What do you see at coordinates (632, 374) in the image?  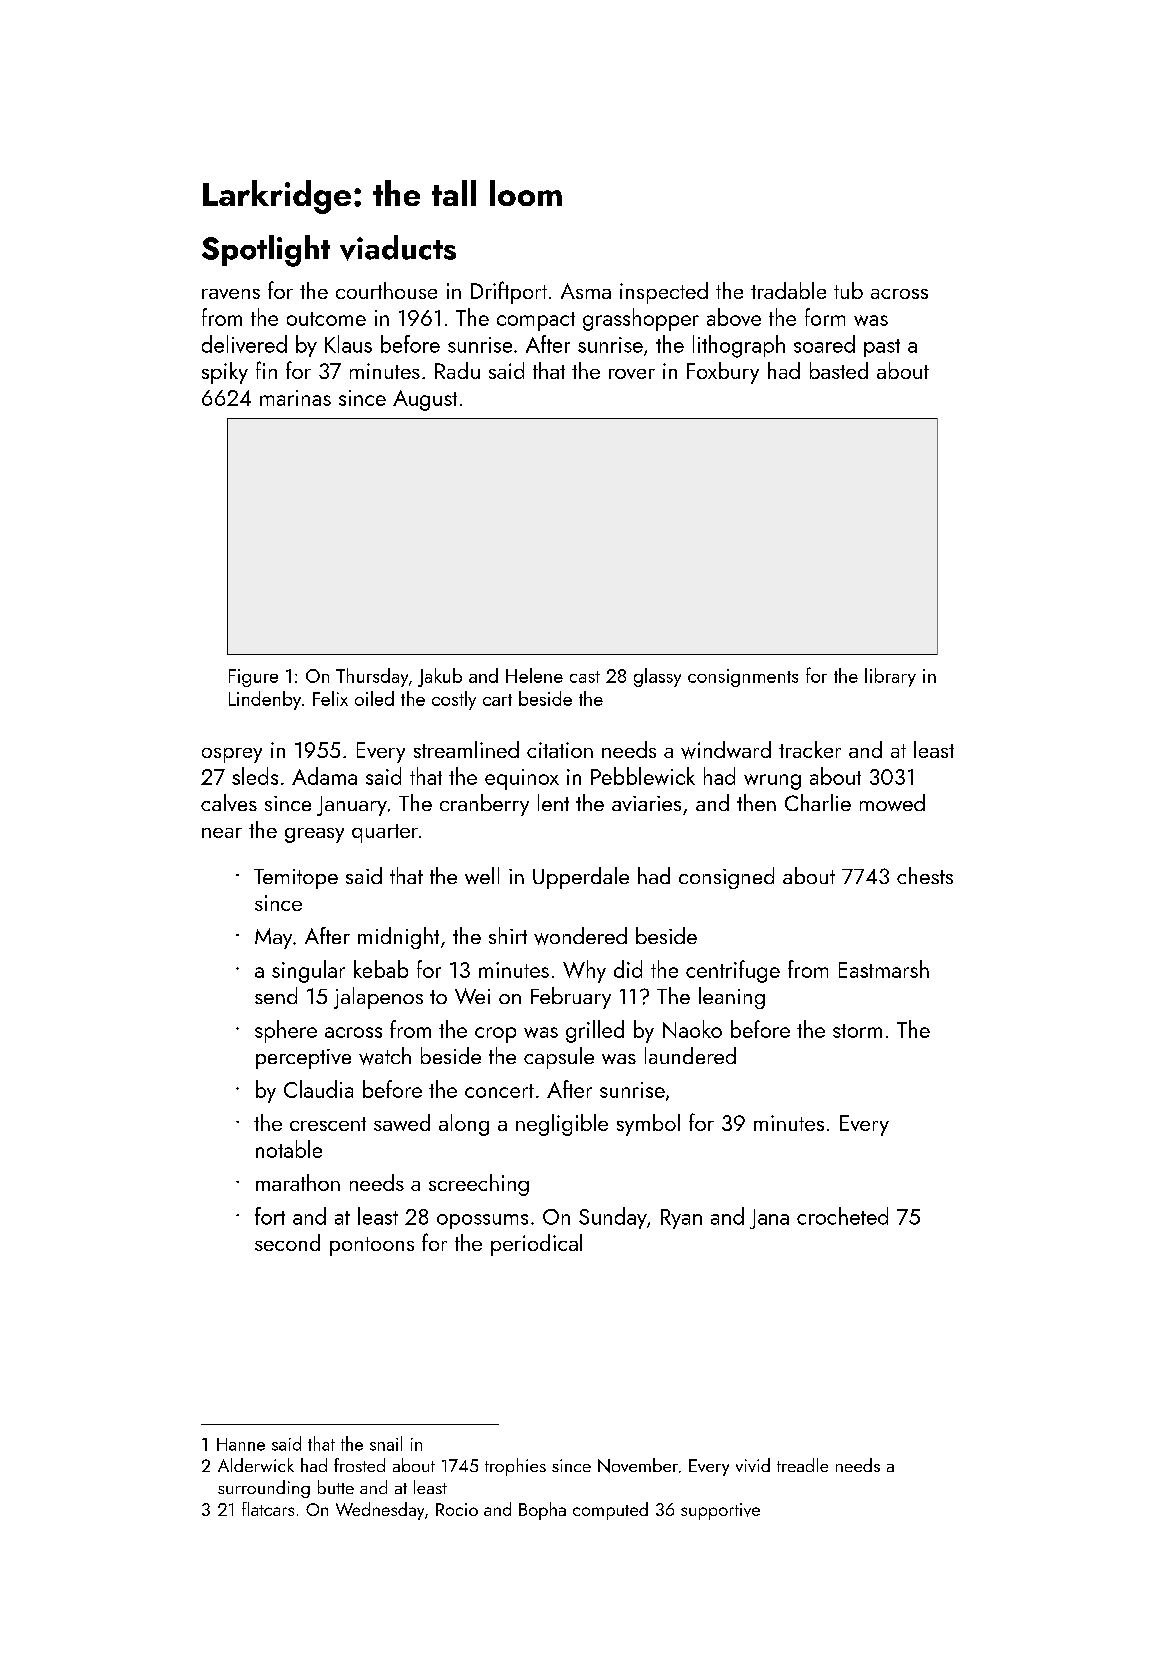 I see `rover` at bounding box center [632, 374].
